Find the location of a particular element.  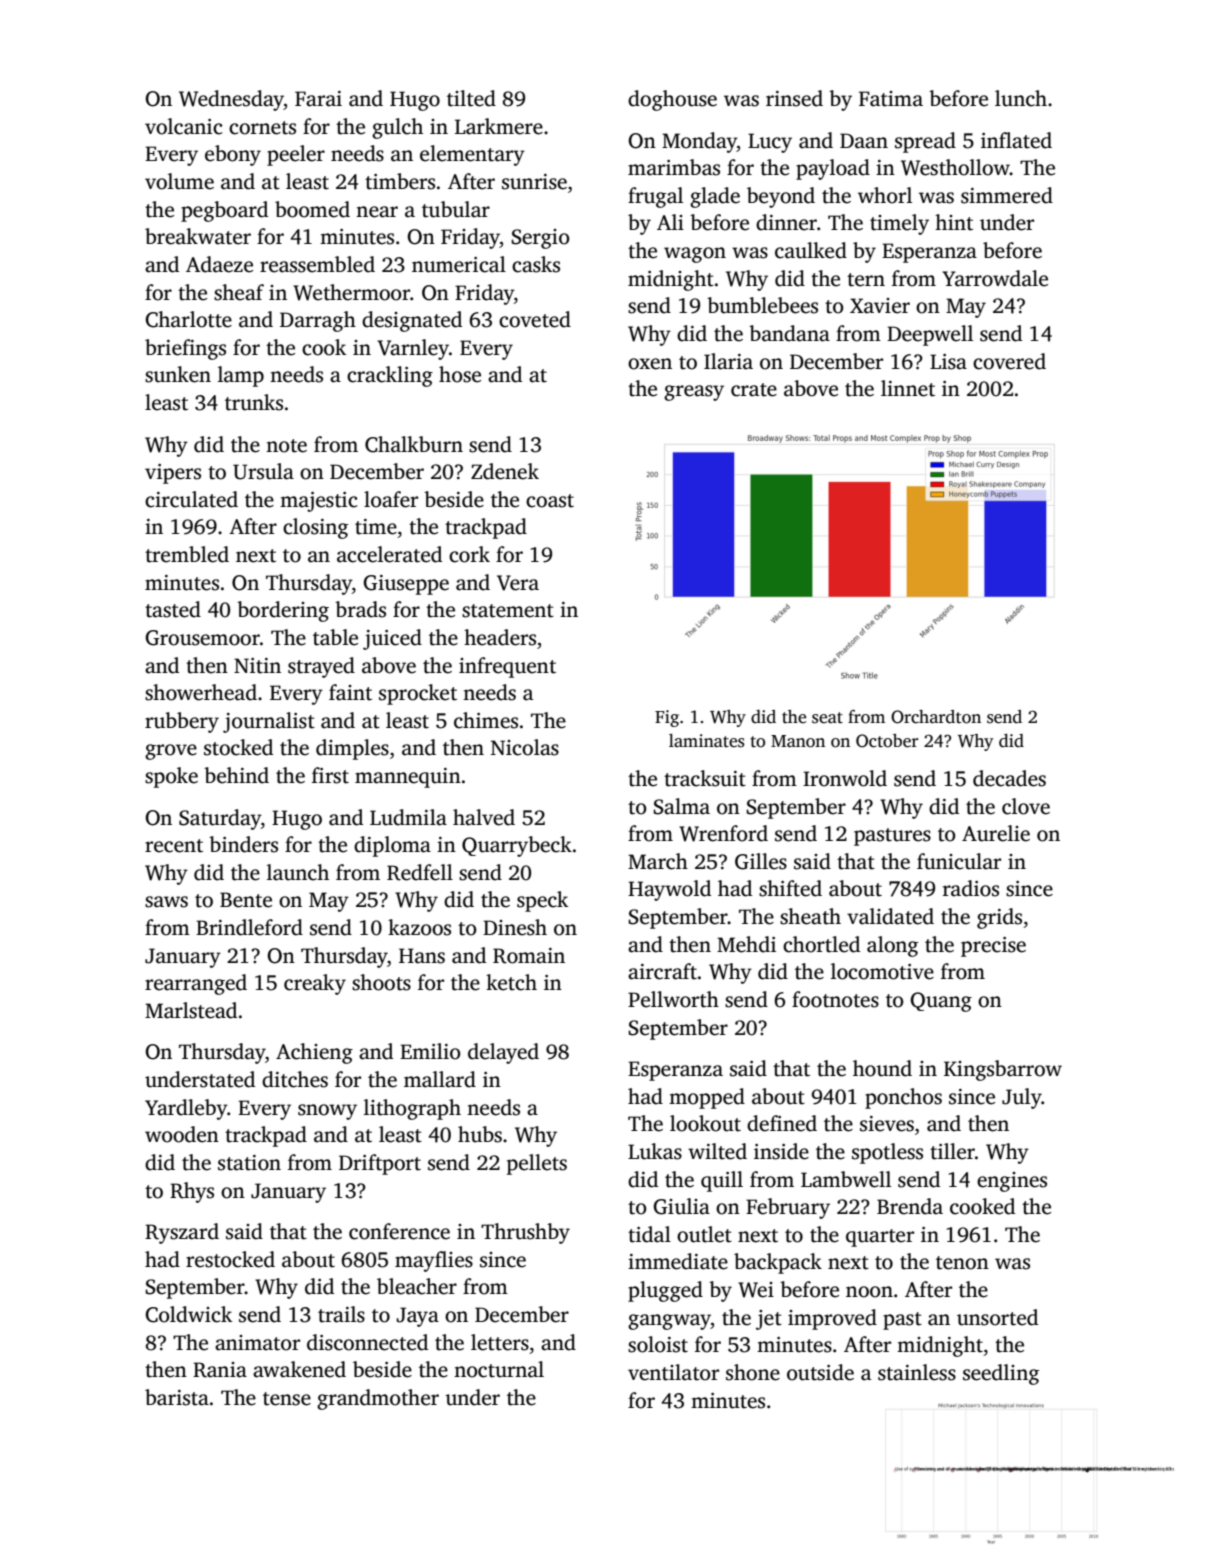

volcanic is located at coordinates (183, 126).
